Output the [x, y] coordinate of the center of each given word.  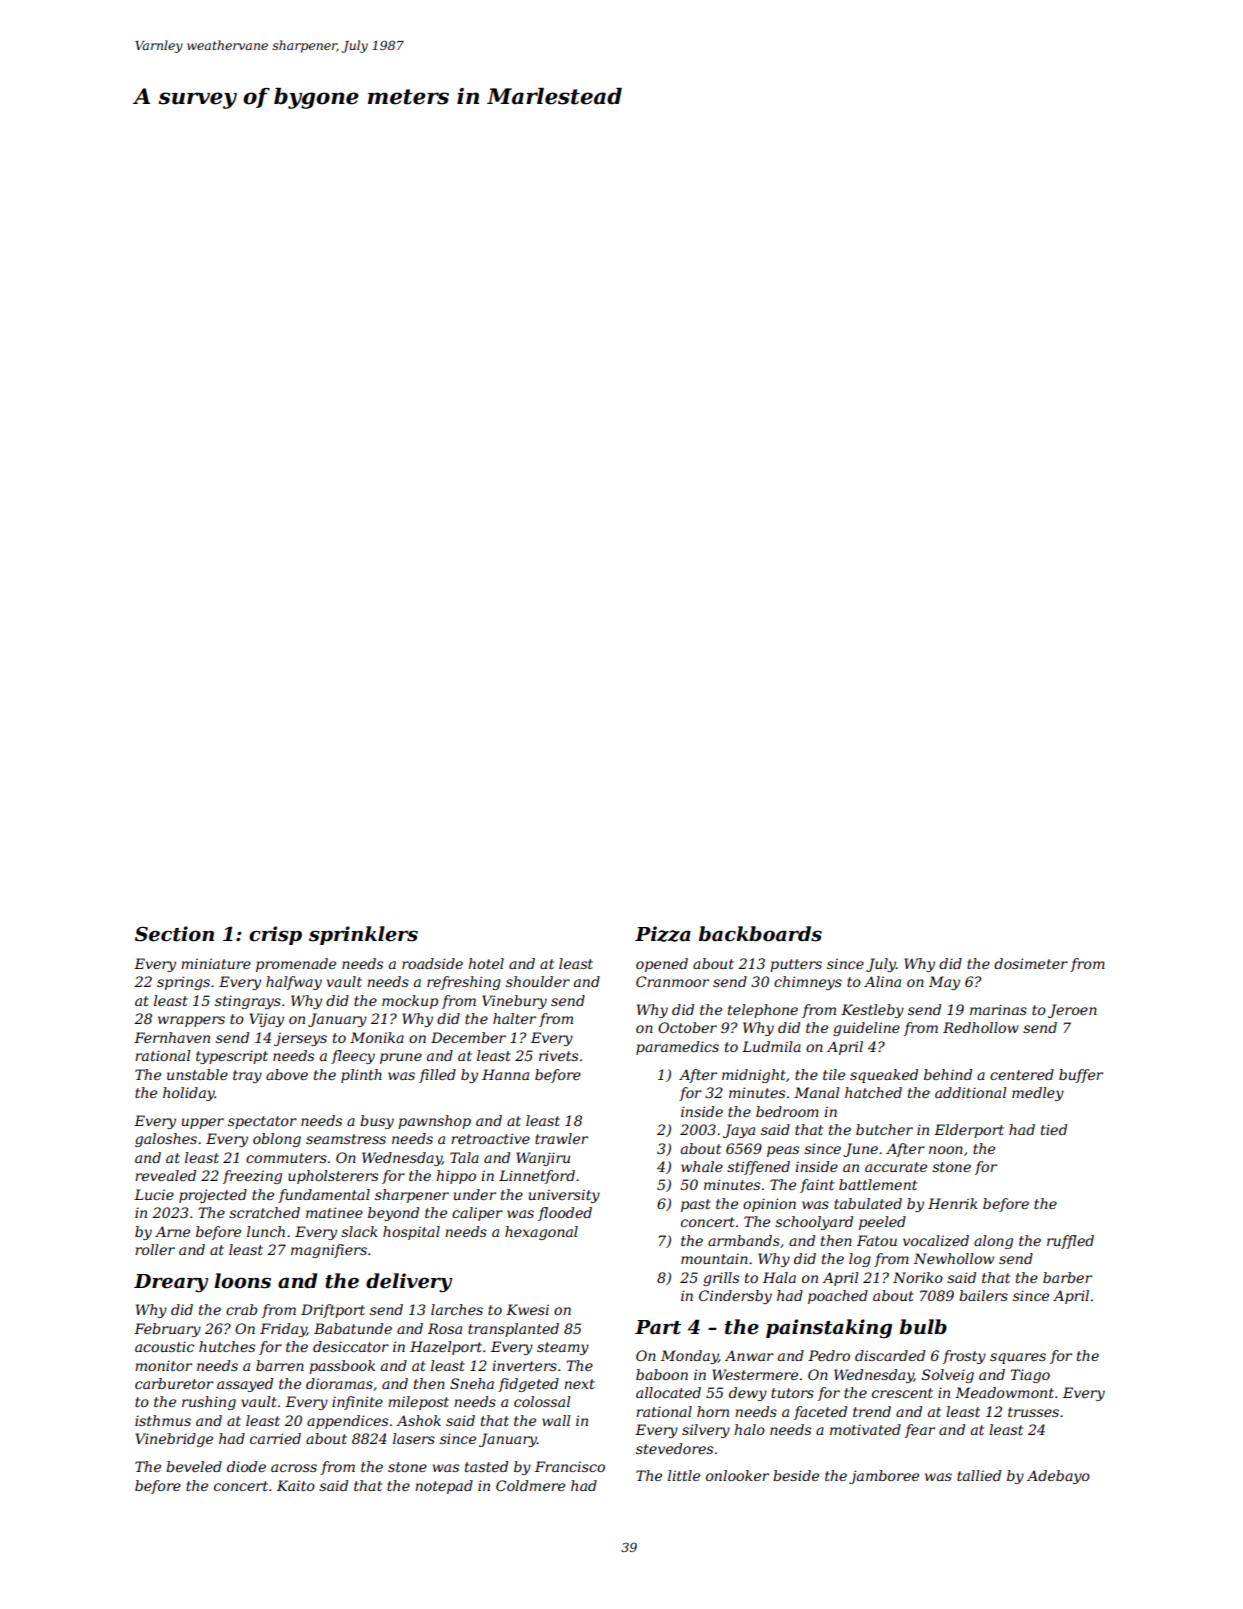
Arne [172, 1231]
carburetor [174, 1383]
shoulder [538, 981]
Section [174, 934]
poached [838, 1297]
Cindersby [735, 1297]
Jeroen [1072, 1011]
